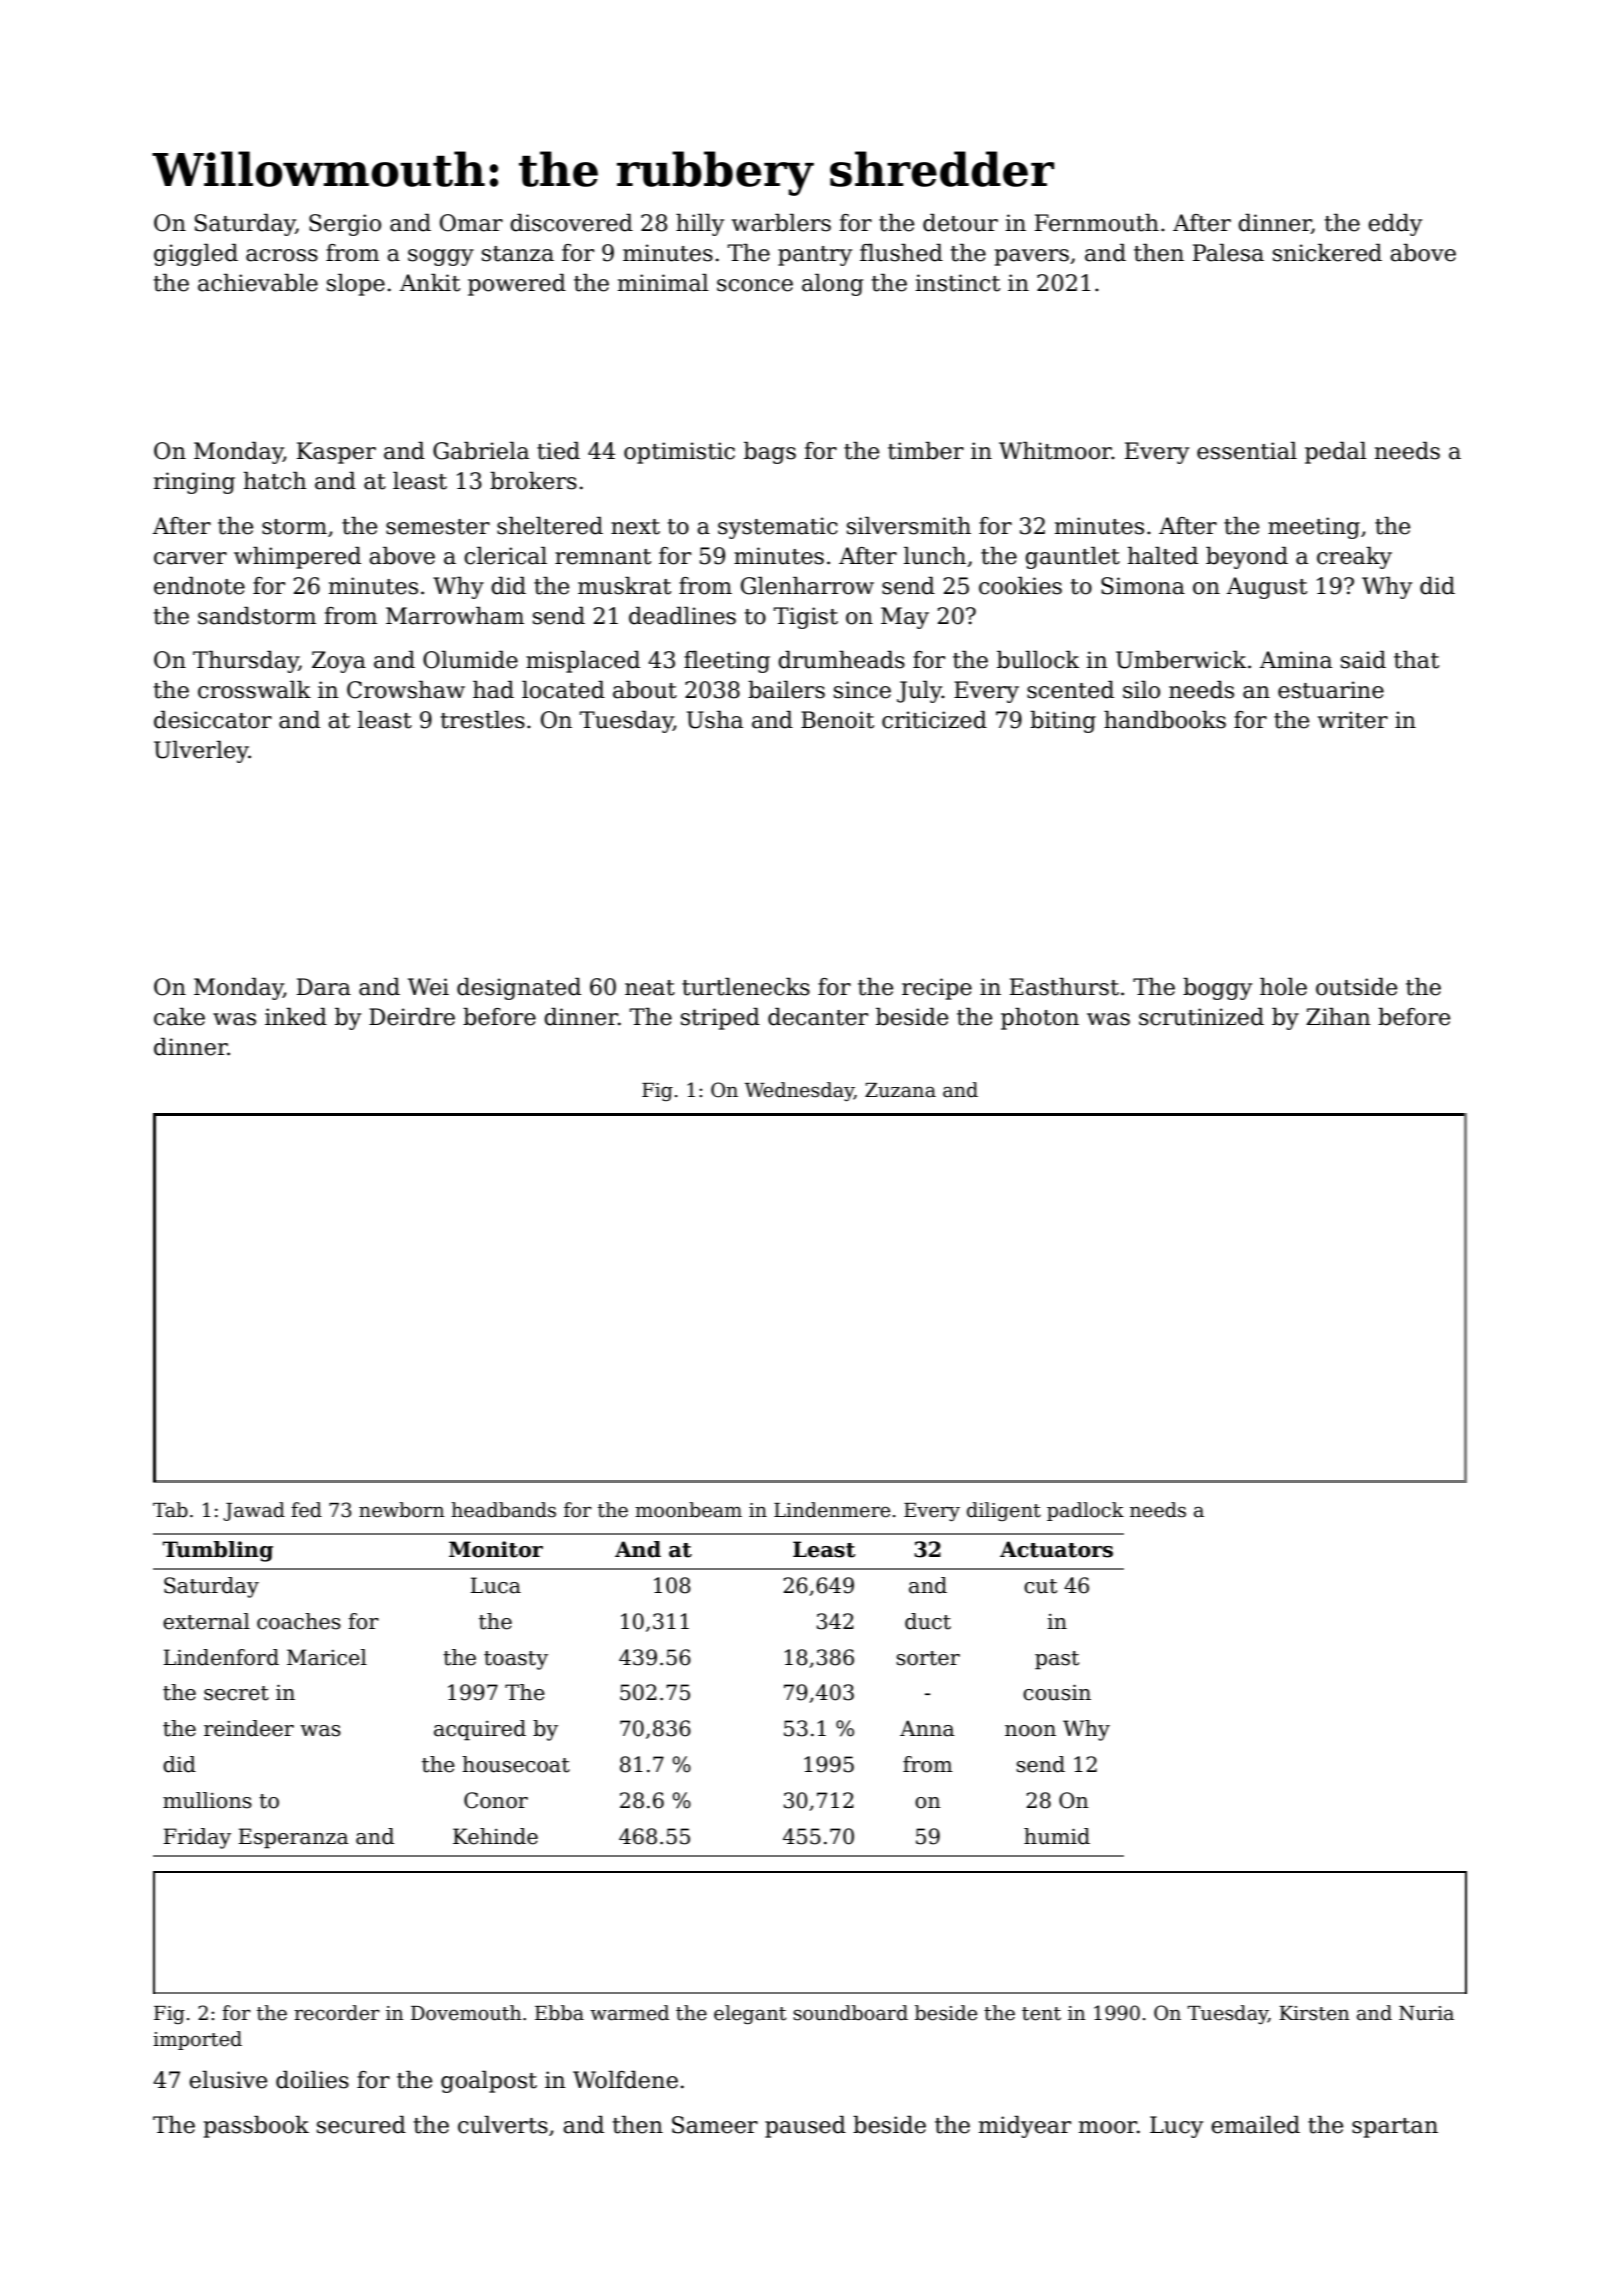  What do you see at coordinates (1057, 1836) in the image?
I see `humid` at bounding box center [1057, 1836].
